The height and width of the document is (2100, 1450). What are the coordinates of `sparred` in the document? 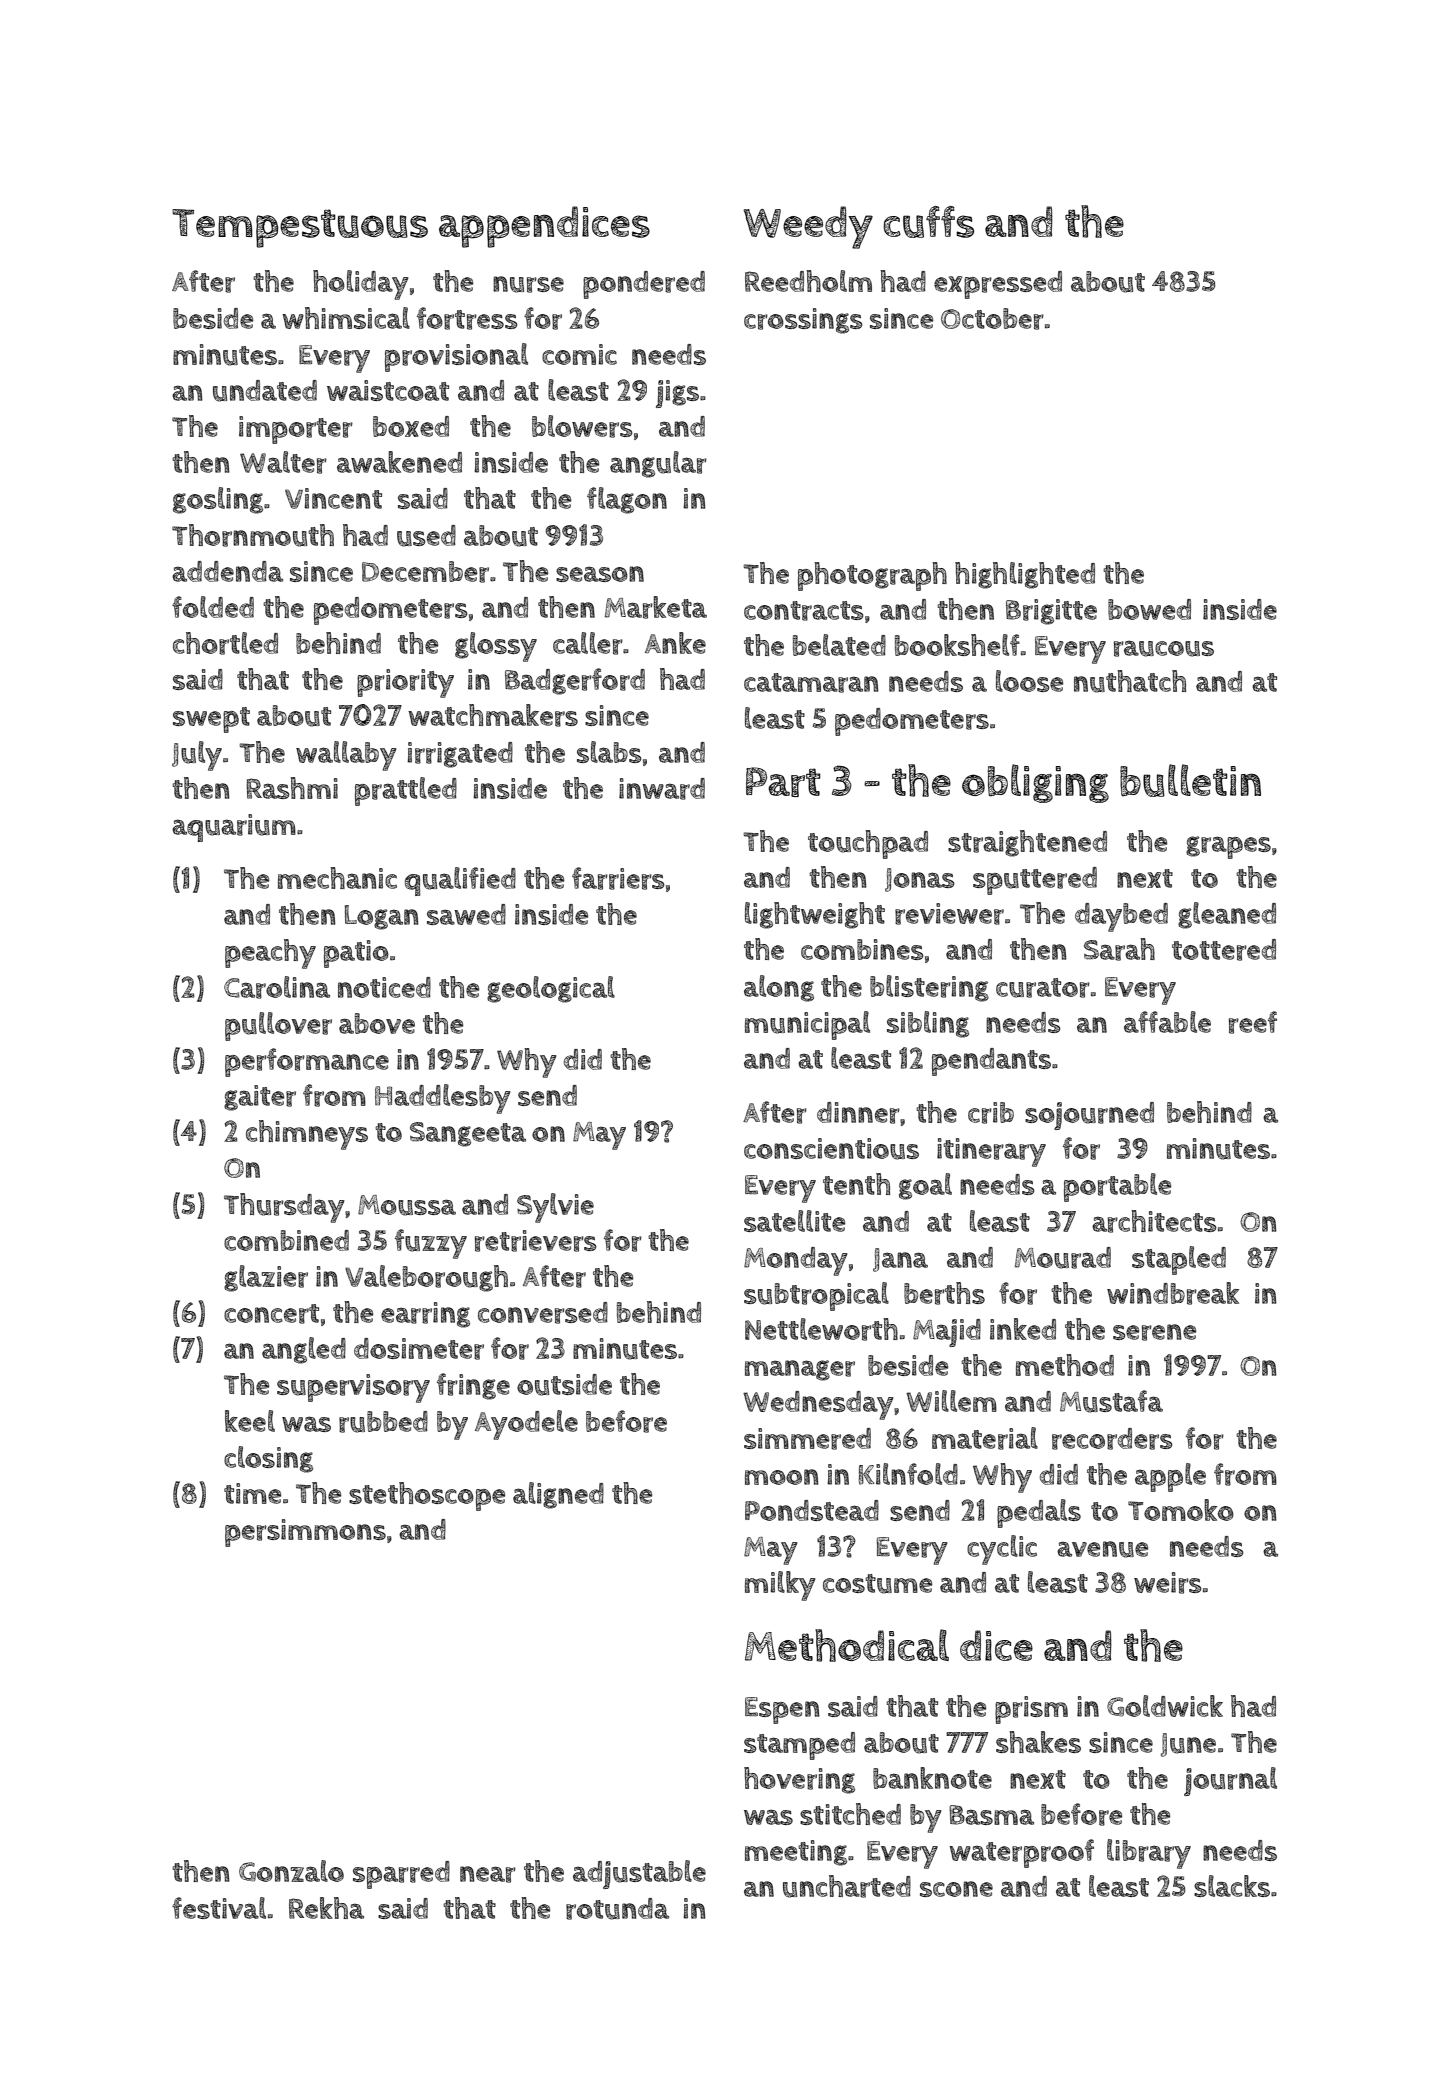 It's located at (401, 1875).
